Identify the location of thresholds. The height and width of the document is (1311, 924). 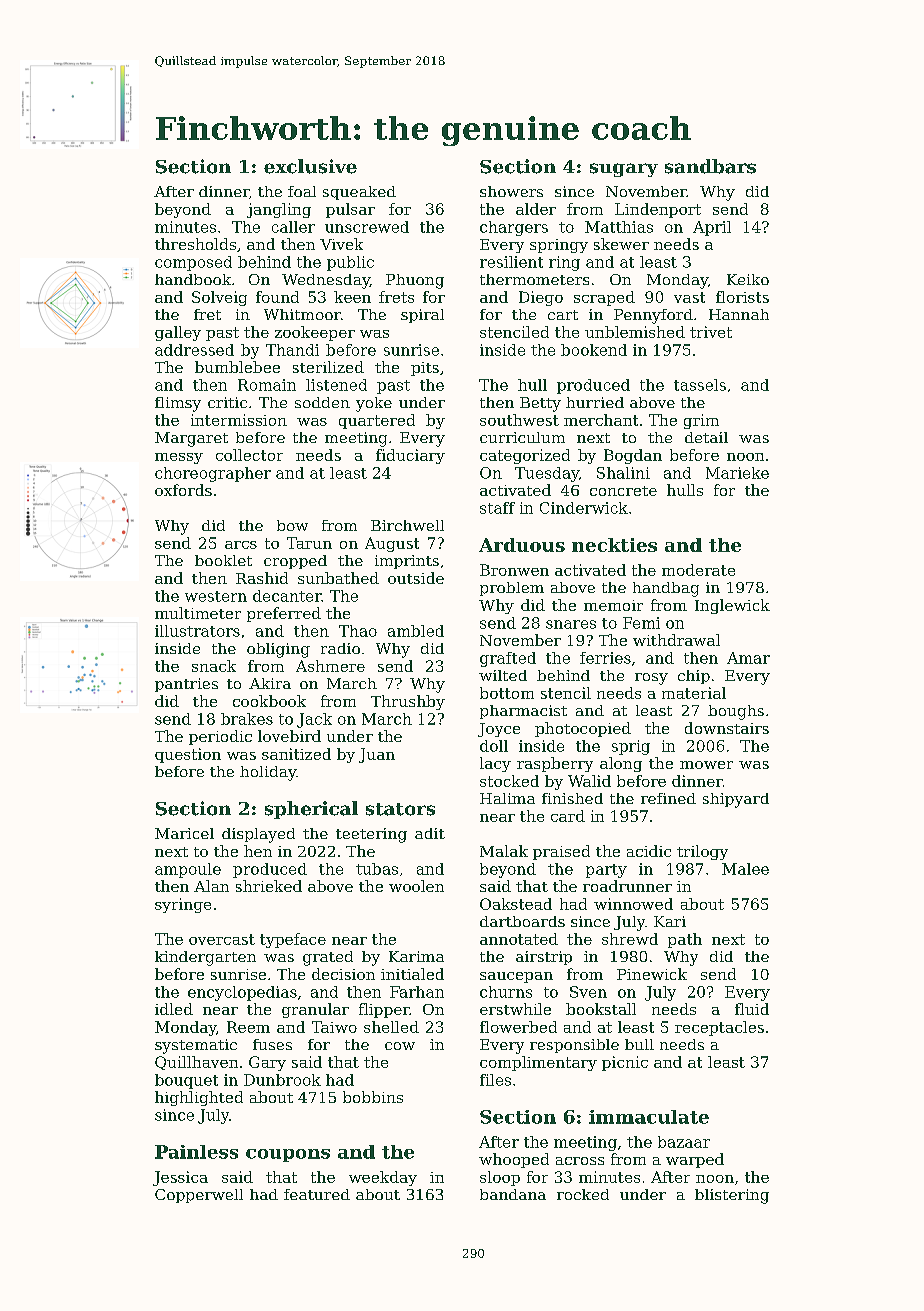
(195, 244).
